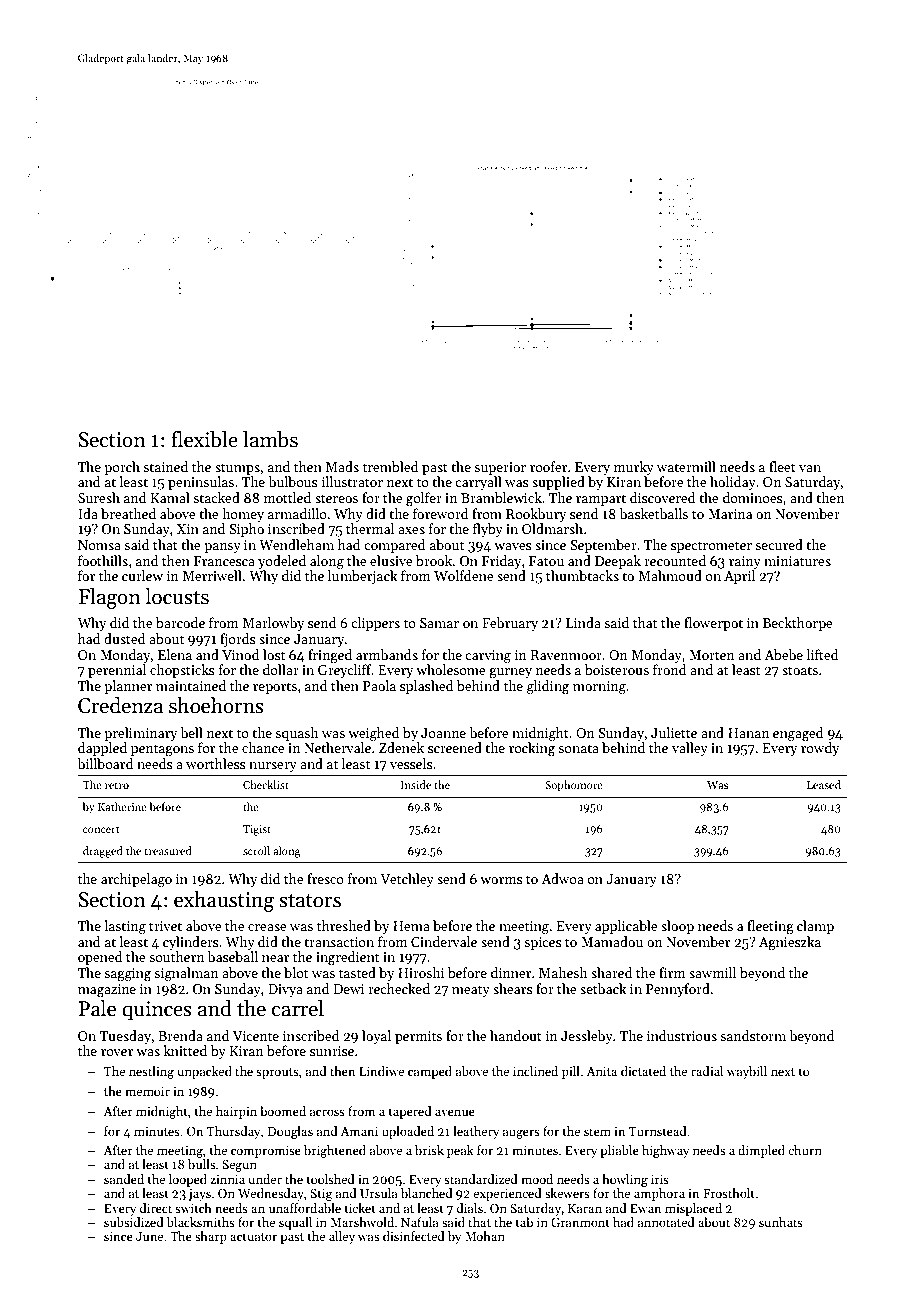 The image size is (924, 1308). I want to click on zinnia, so click(227, 1179).
